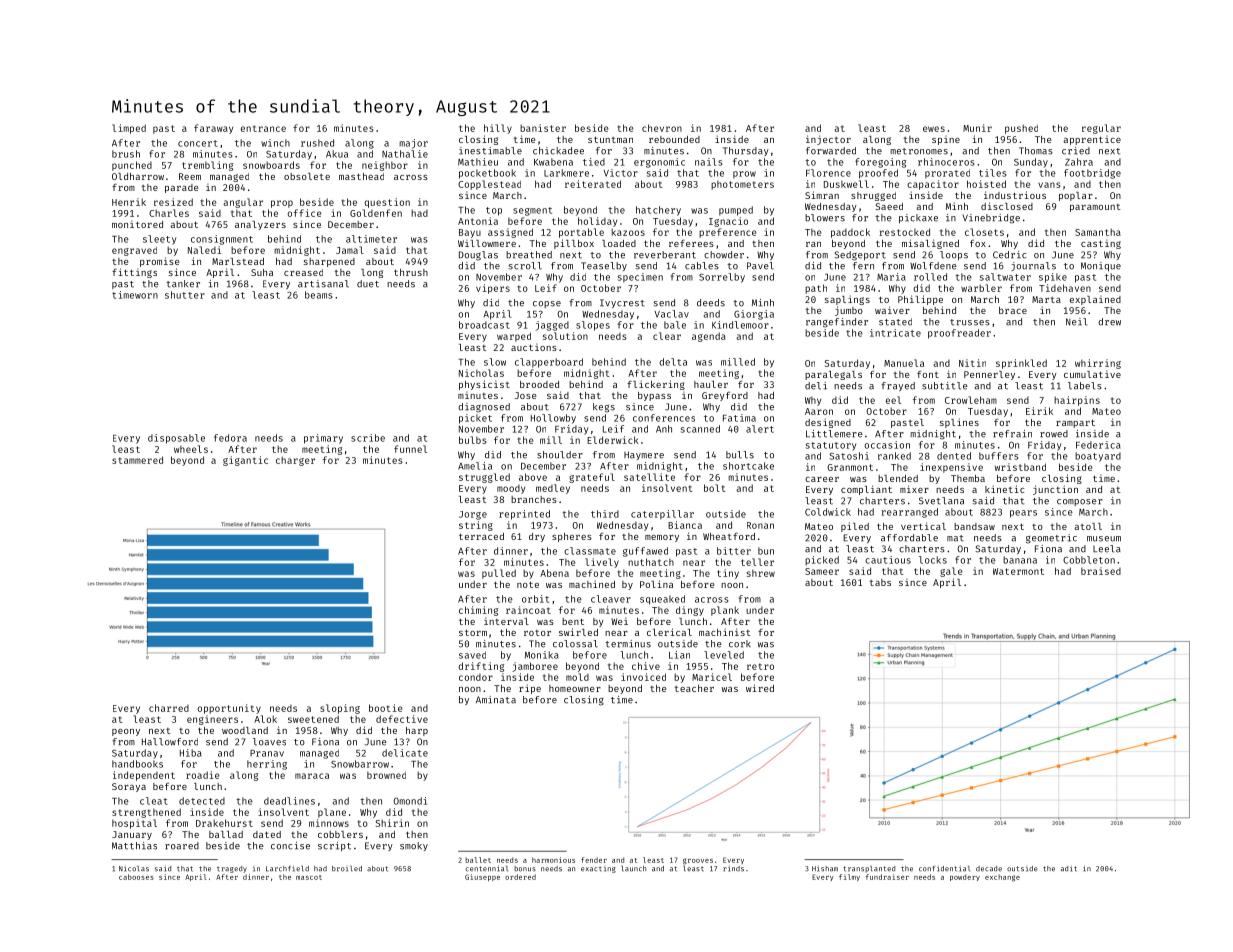  What do you see at coordinates (498, 129) in the image?
I see `hilly` at bounding box center [498, 129].
